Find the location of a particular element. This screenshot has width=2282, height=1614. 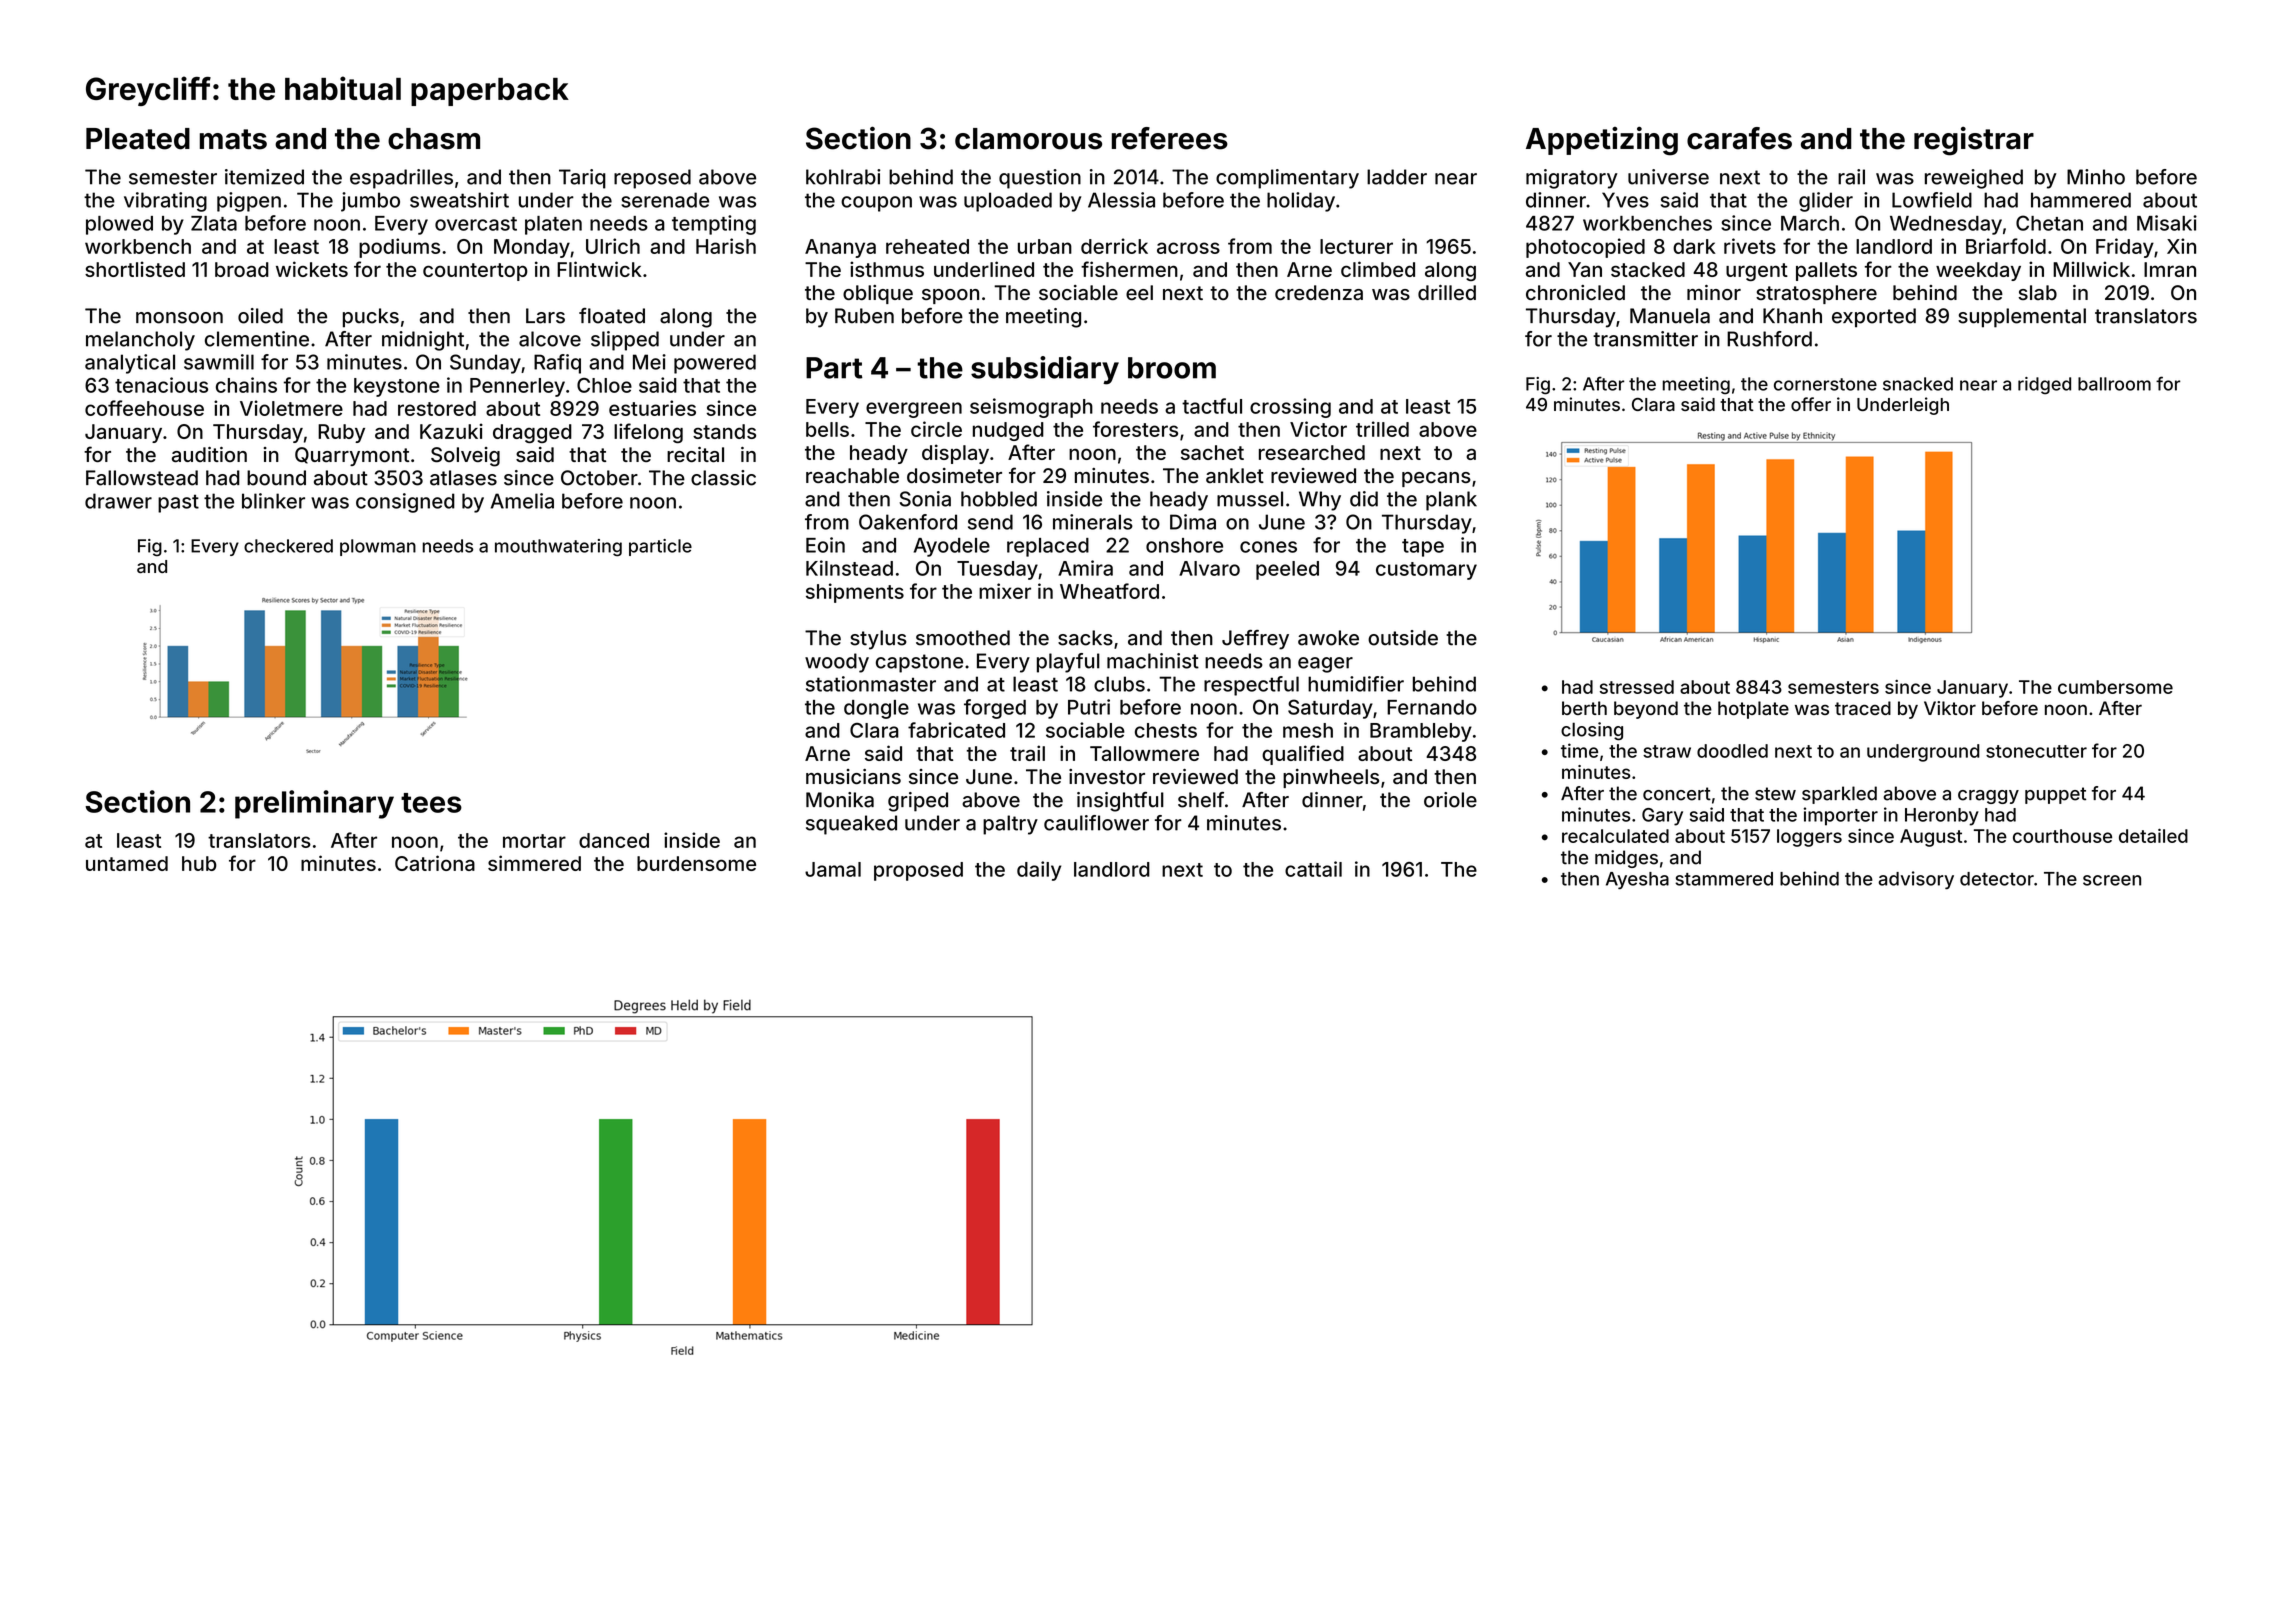

stammered is located at coordinates (1724, 879).
